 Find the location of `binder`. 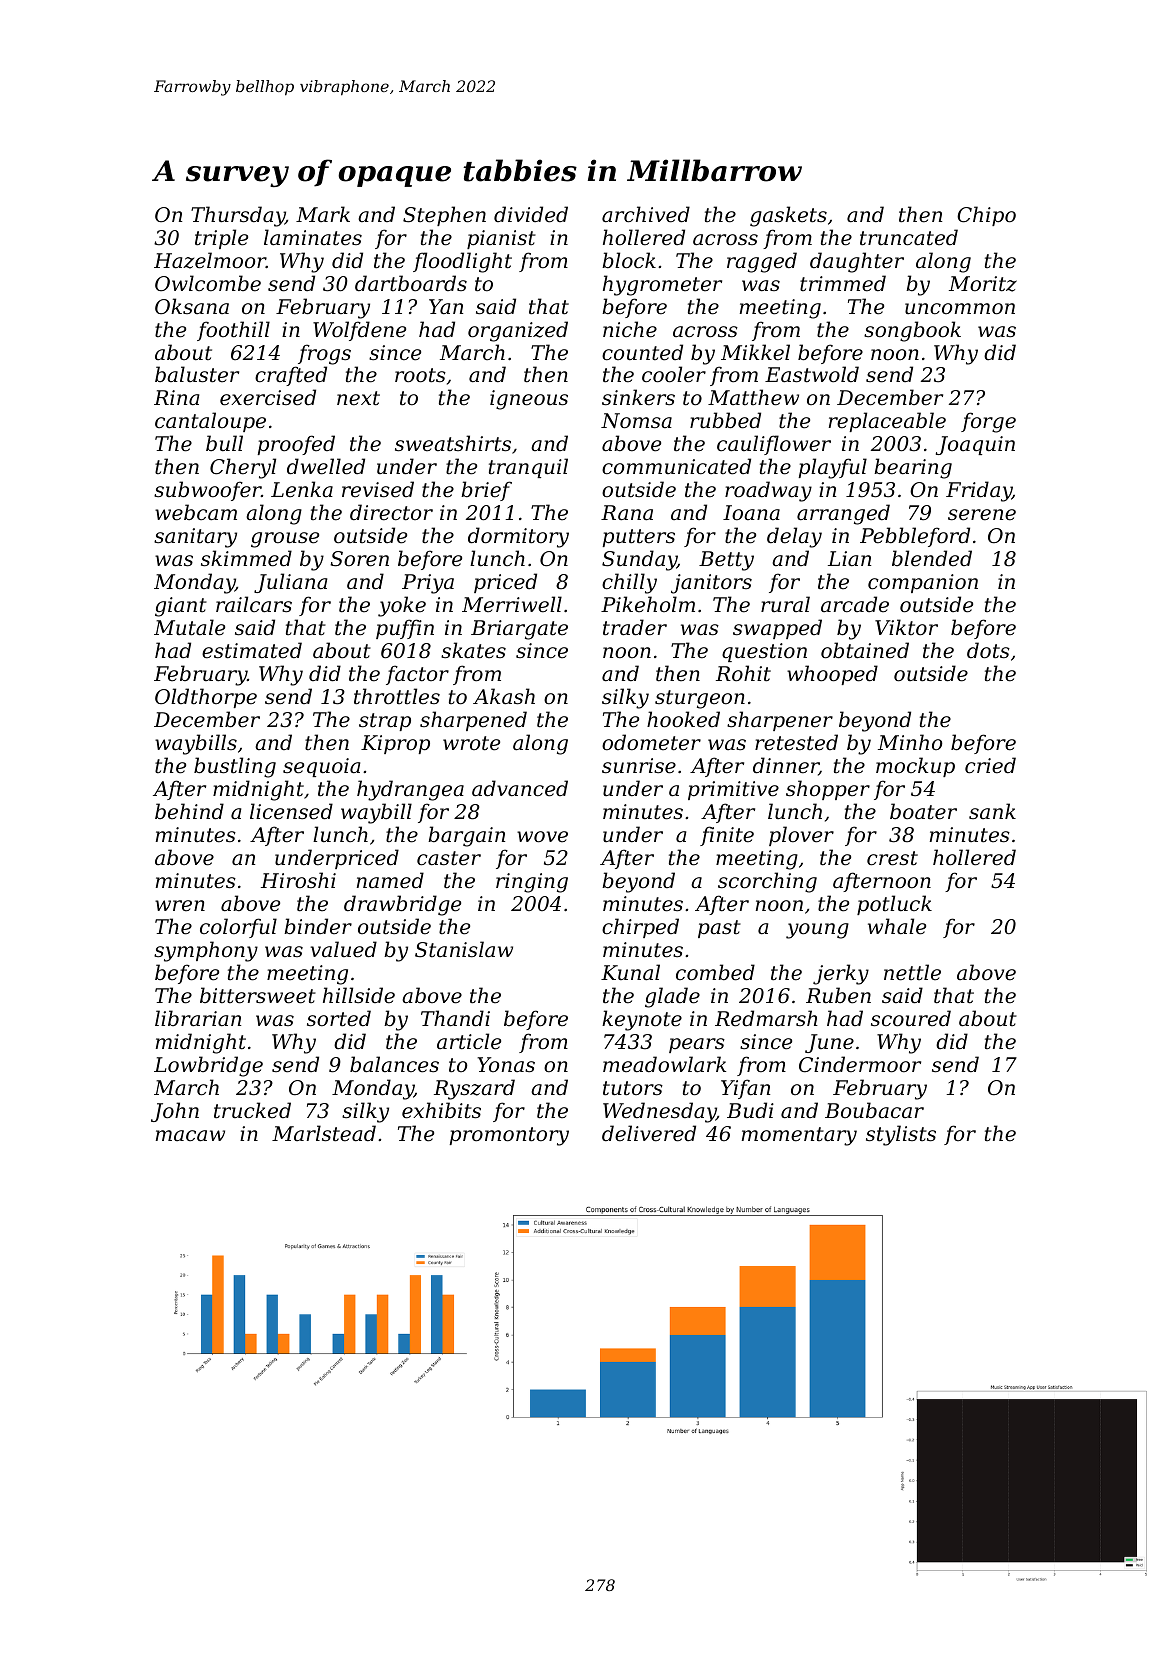

binder is located at coordinates (318, 926).
